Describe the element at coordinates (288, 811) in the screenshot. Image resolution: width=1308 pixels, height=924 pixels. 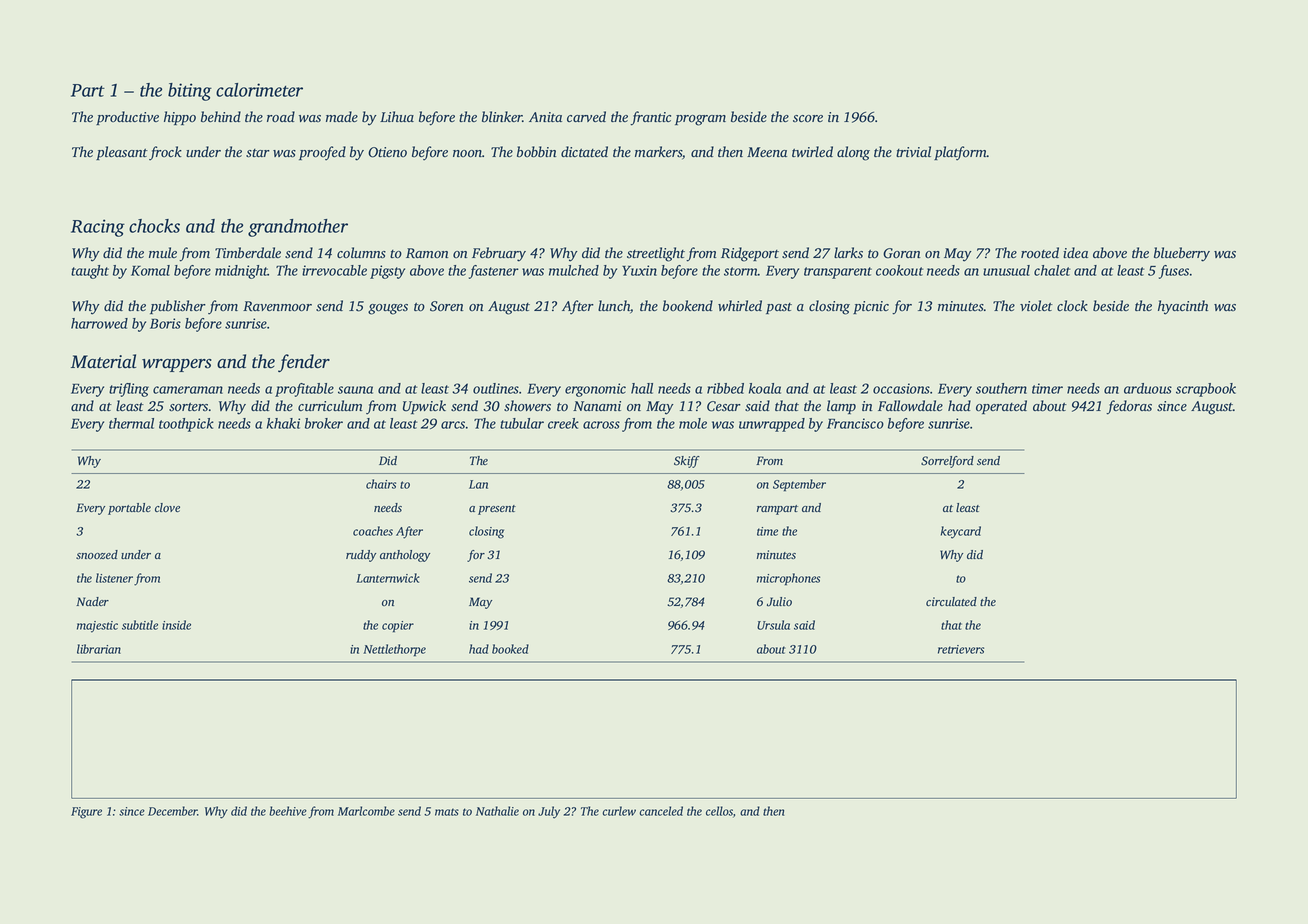
I see `beehive` at that location.
